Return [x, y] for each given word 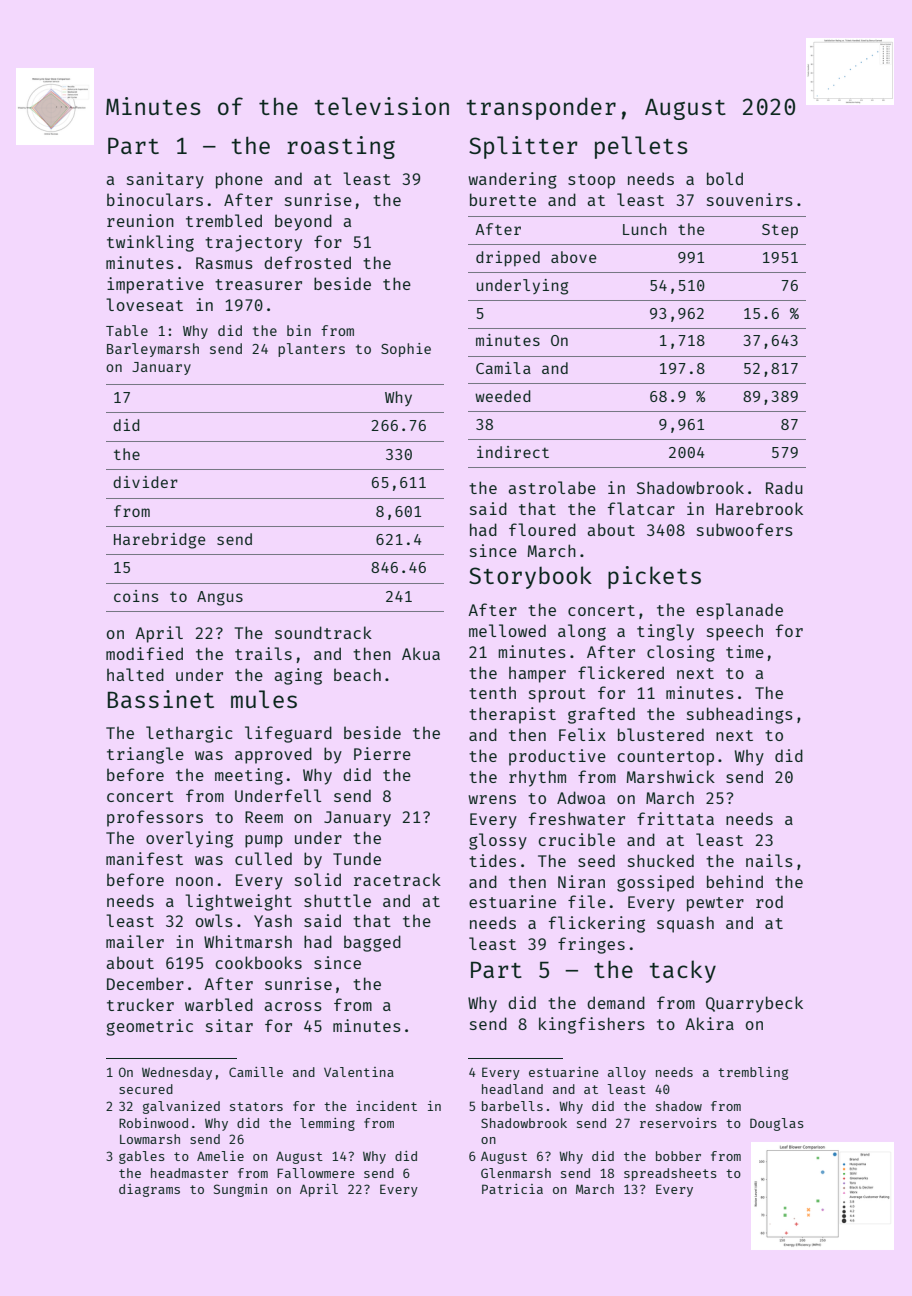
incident [386, 1106]
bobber [678, 1156]
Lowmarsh [150, 1139]
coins [136, 596]
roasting [341, 147]
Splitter [523, 147]
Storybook [530, 577]
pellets [641, 147]
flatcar [641, 508]
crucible [576, 839]
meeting [249, 776]
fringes [591, 945]
